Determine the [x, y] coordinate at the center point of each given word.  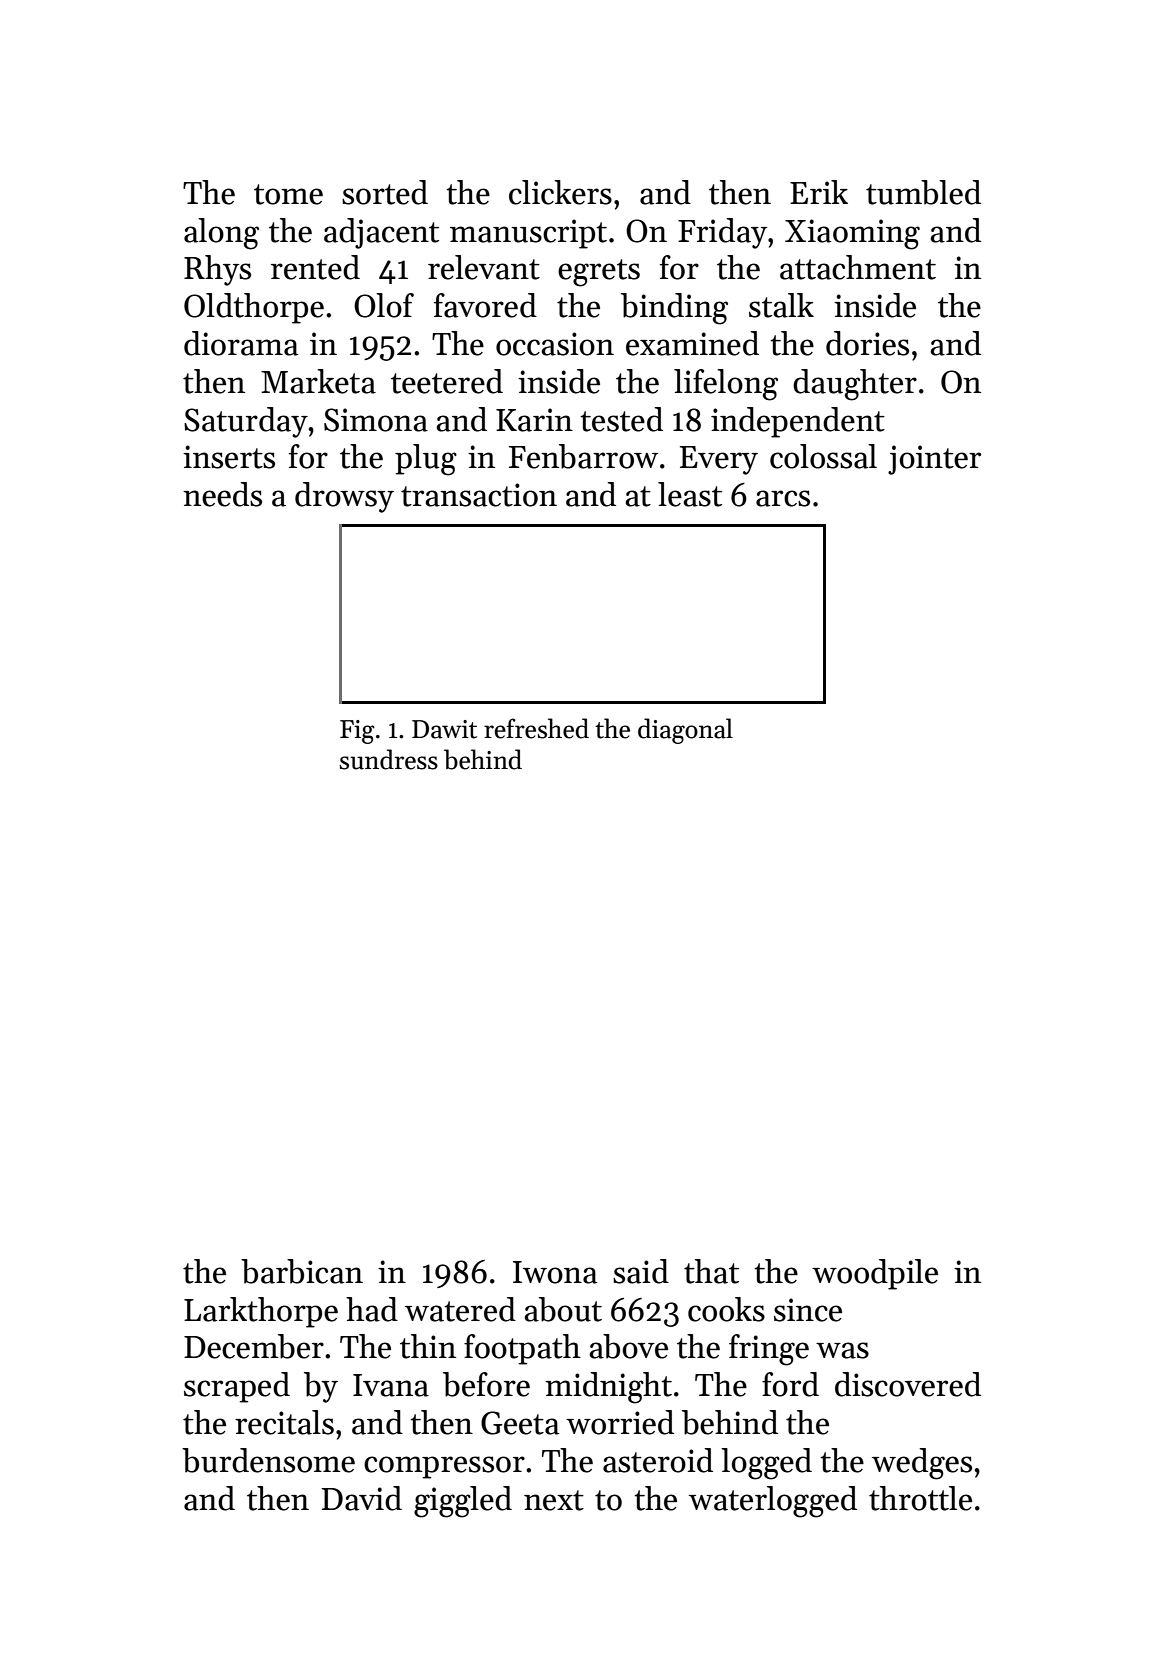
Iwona [555, 1272]
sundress [389, 759]
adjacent [381, 233]
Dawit [444, 729]
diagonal [685, 731]
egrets [599, 273]
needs [222, 494]
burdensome [268, 1460]
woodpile [875, 1274]
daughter [855, 385]
